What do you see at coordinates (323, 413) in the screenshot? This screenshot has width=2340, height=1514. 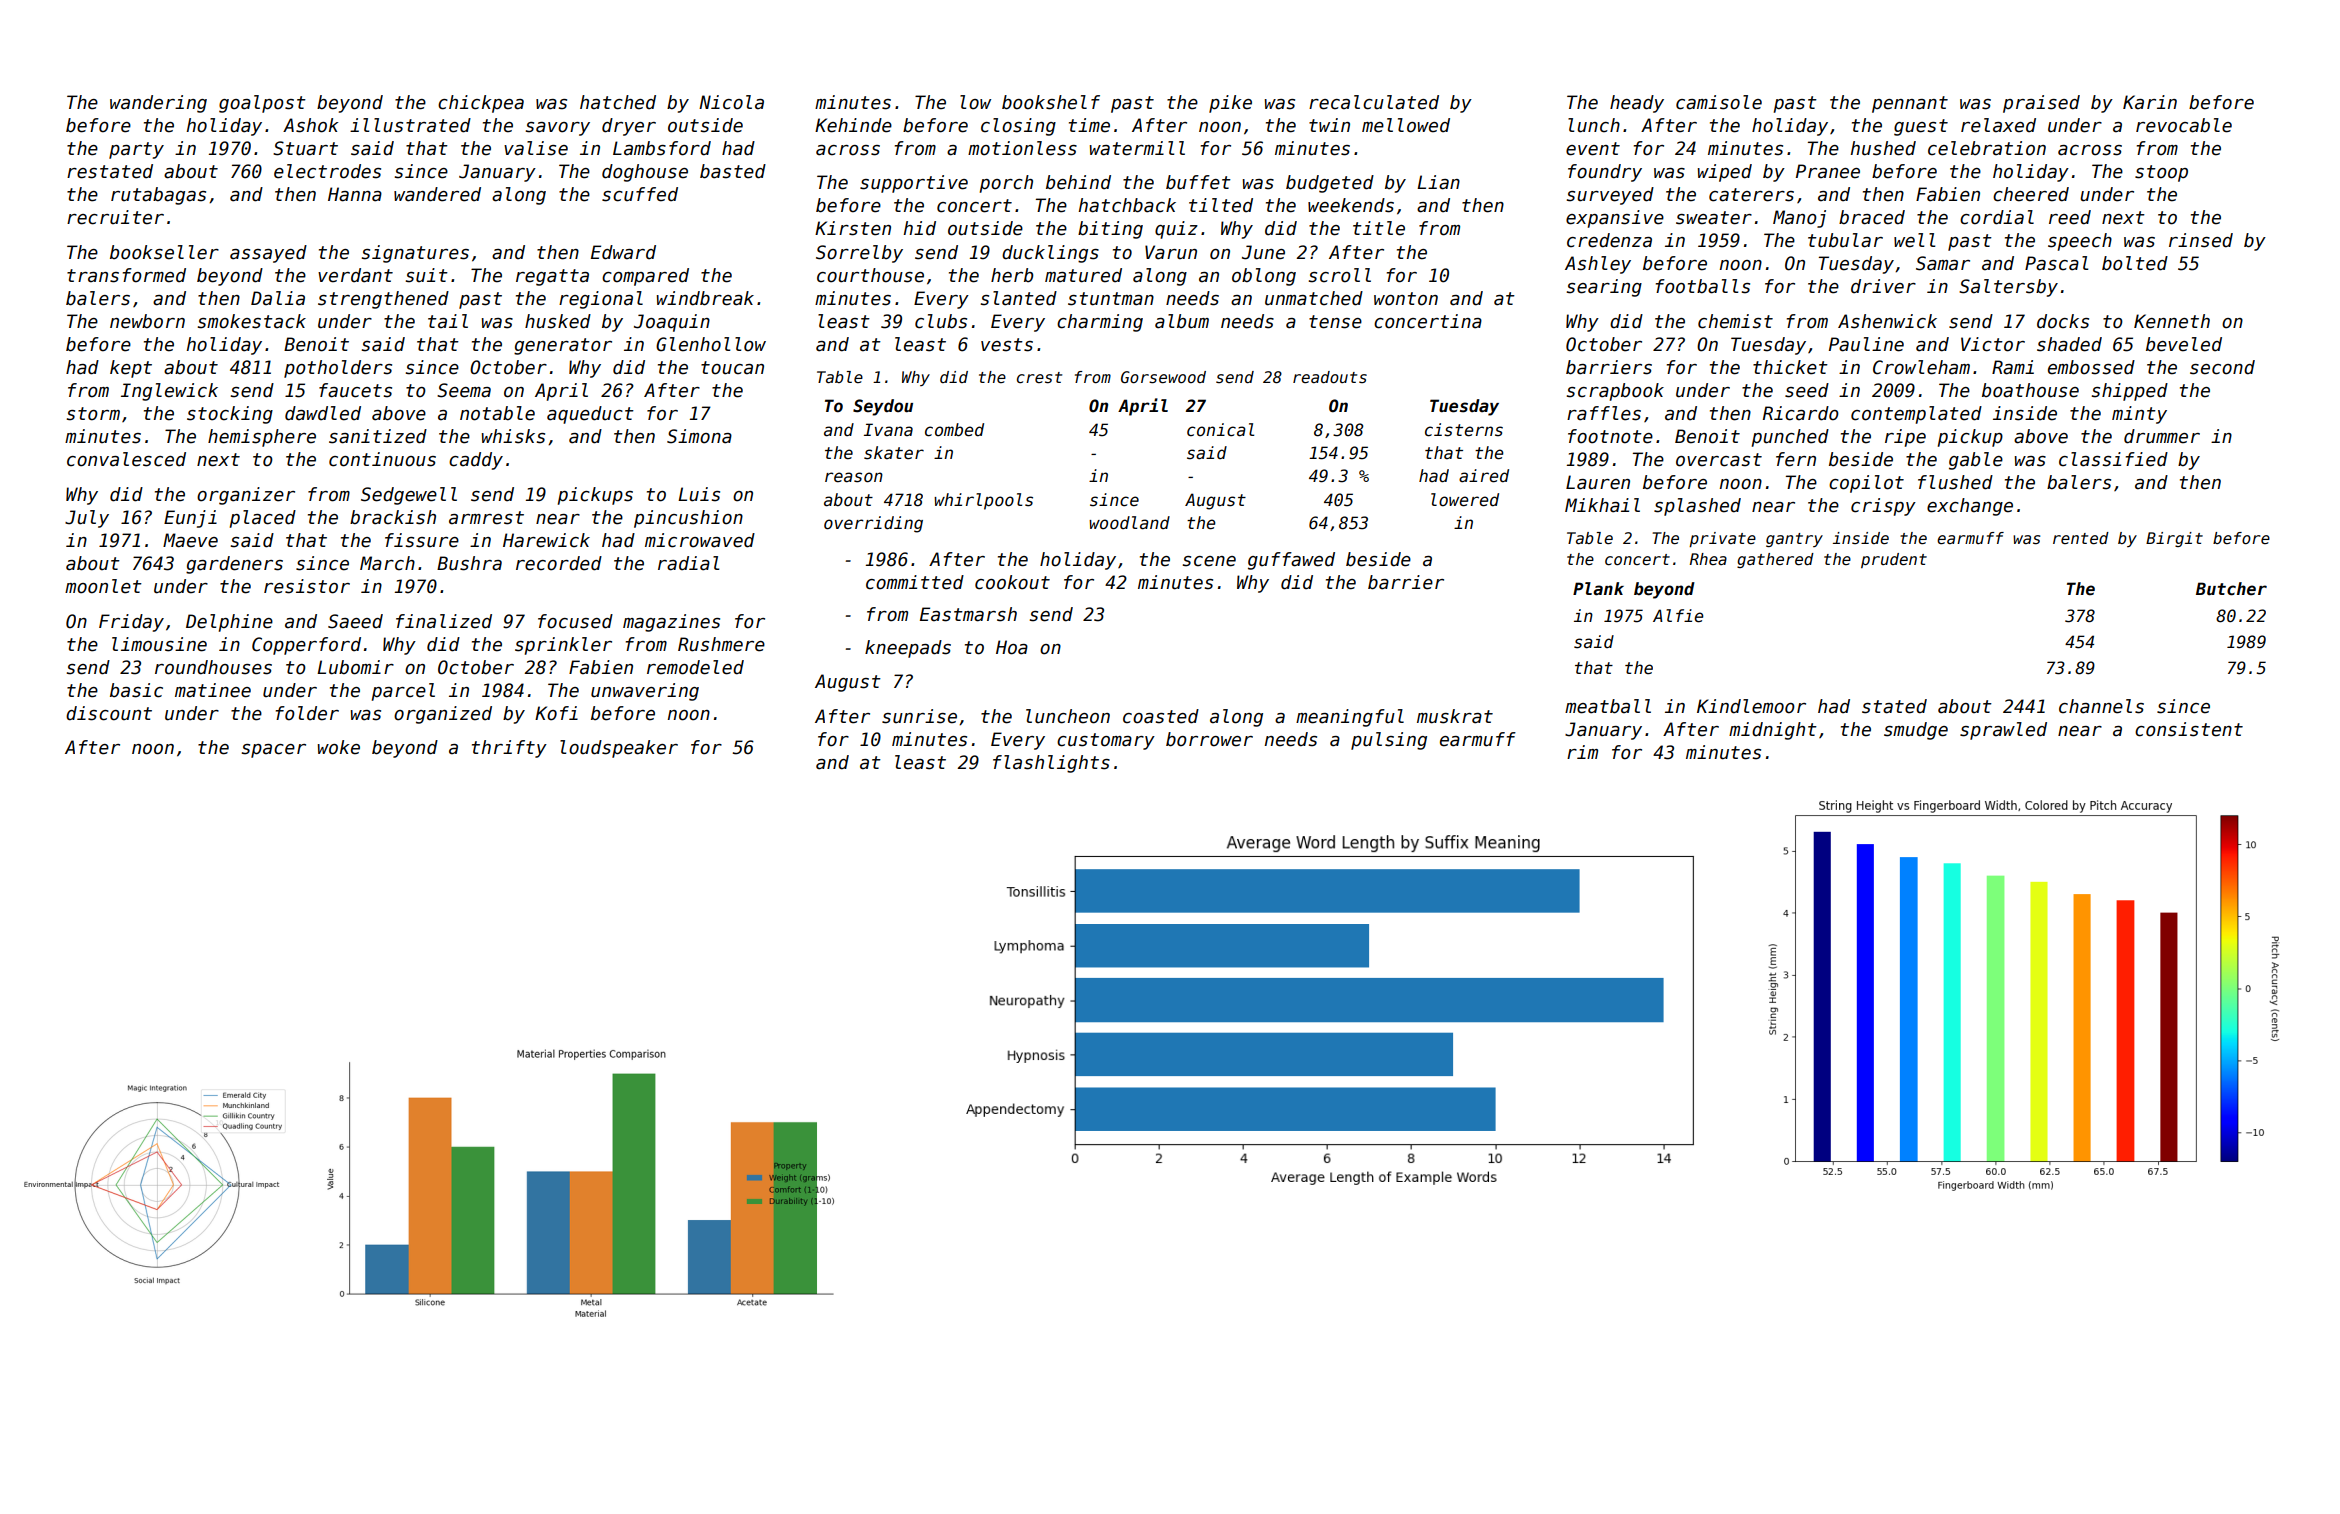 I see `dawdled` at bounding box center [323, 413].
